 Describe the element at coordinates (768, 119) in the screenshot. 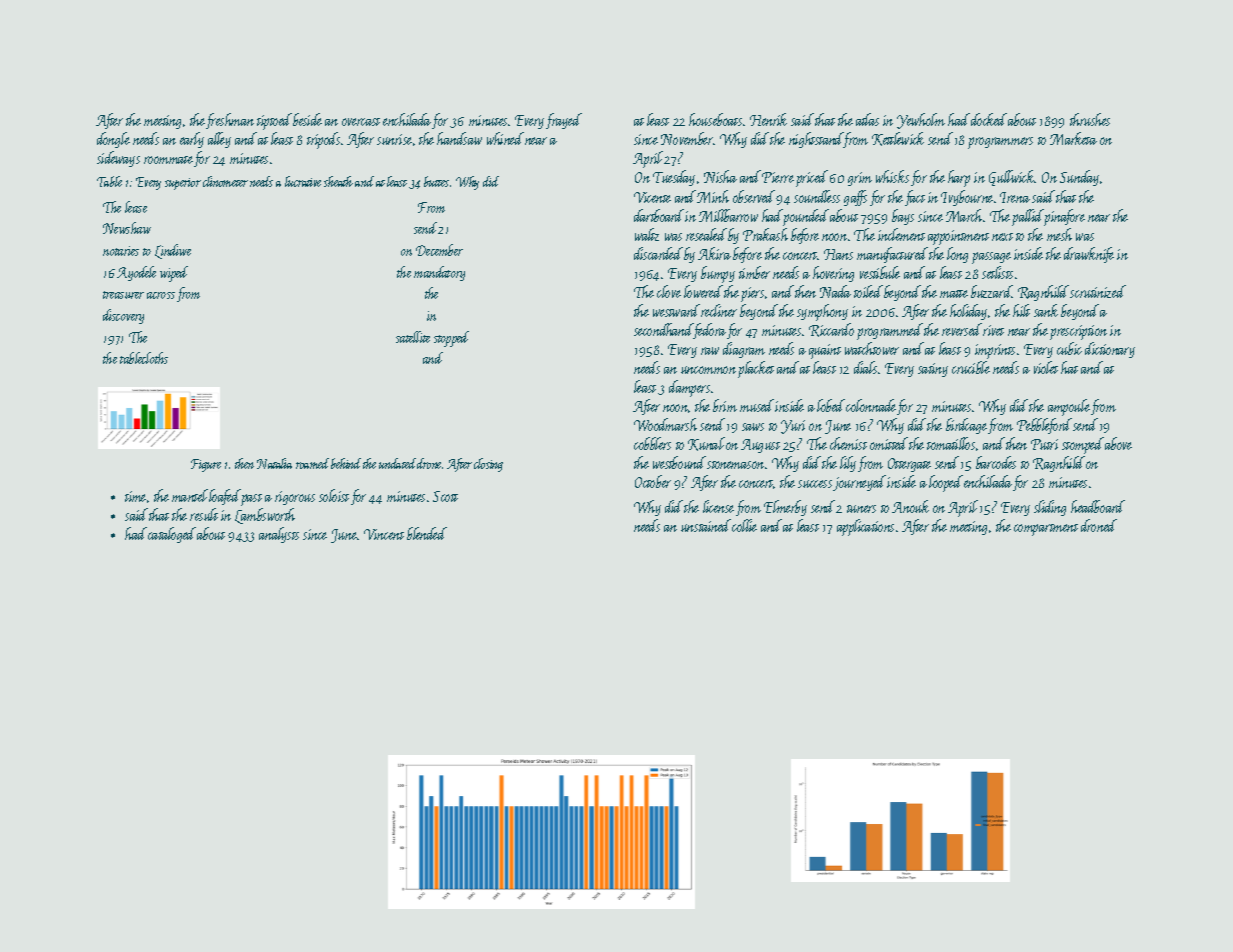

I see `Henrik` at that location.
